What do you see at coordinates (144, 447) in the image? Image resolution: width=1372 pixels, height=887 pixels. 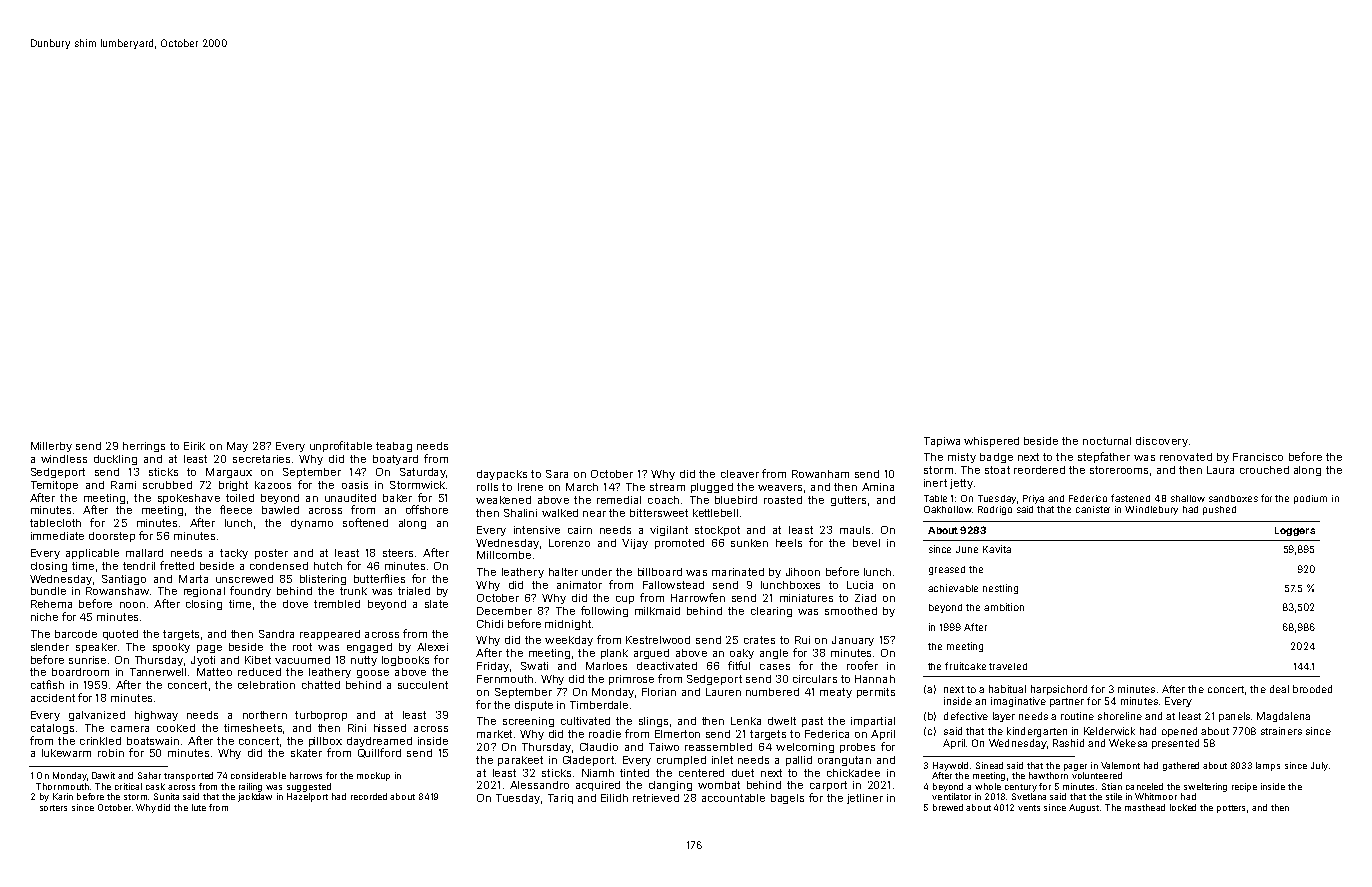 I see `herrings` at bounding box center [144, 447].
